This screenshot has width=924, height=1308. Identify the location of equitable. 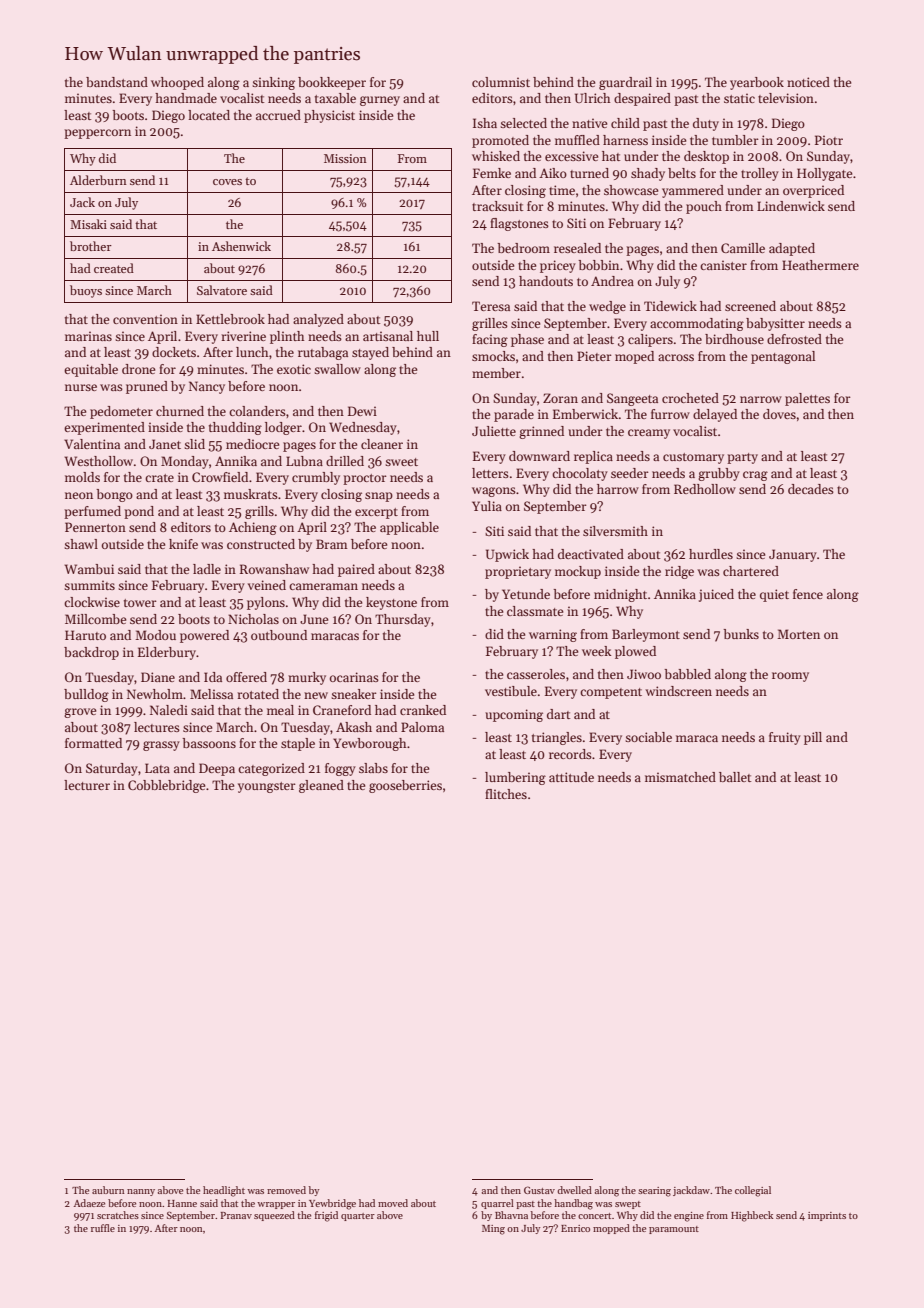
(91, 370).
